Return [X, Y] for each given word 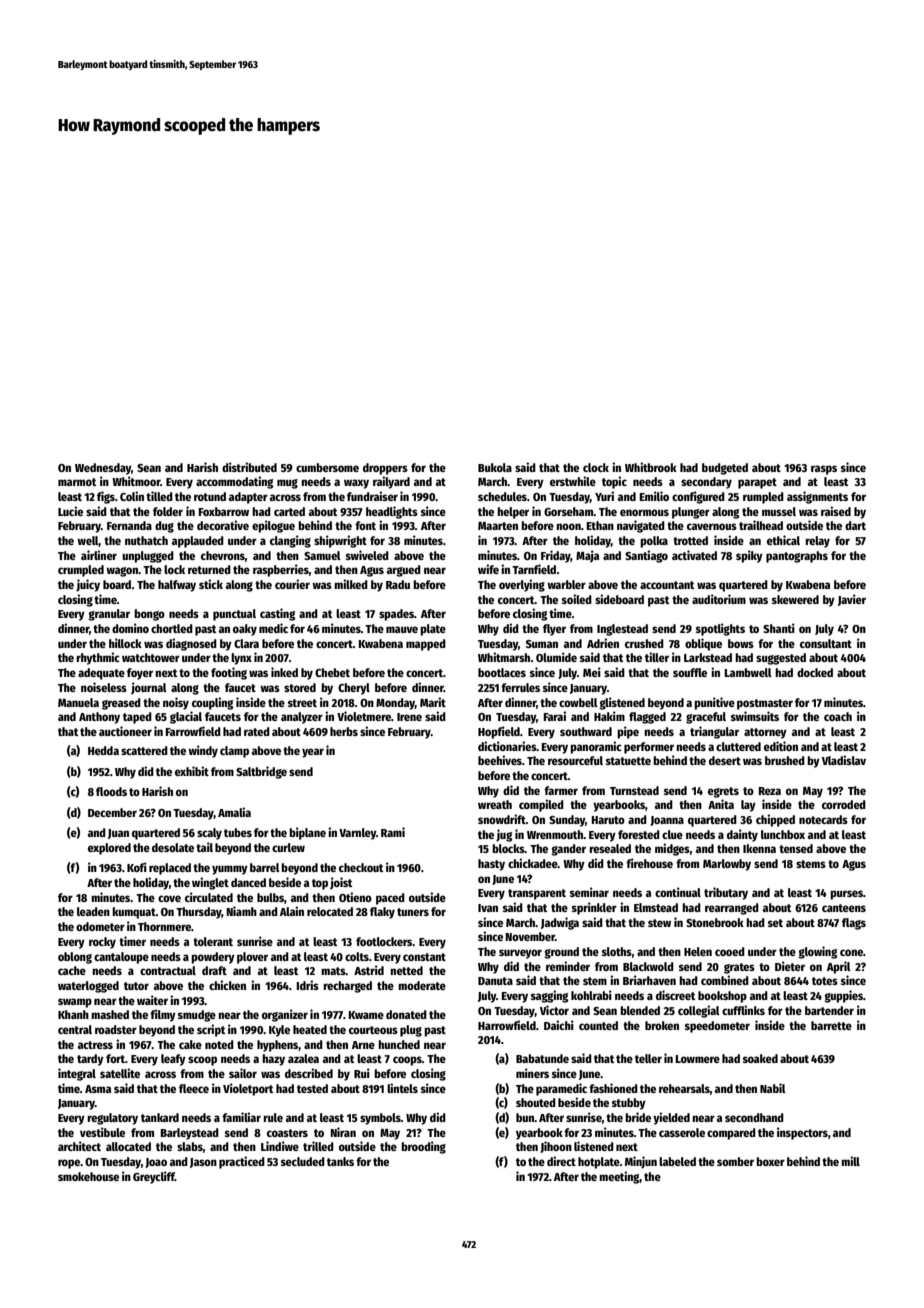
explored [109, 849]
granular [109, 615]
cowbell [578, 702]
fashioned [613, 1088]
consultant [826, 643]
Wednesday [103, 469]
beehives [500, 760]
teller [648, 1058]
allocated [128, 1146]
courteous [373, 1030]
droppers [385, 469]
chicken [227, 985]
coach [838, 716]
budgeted [725, 469]
